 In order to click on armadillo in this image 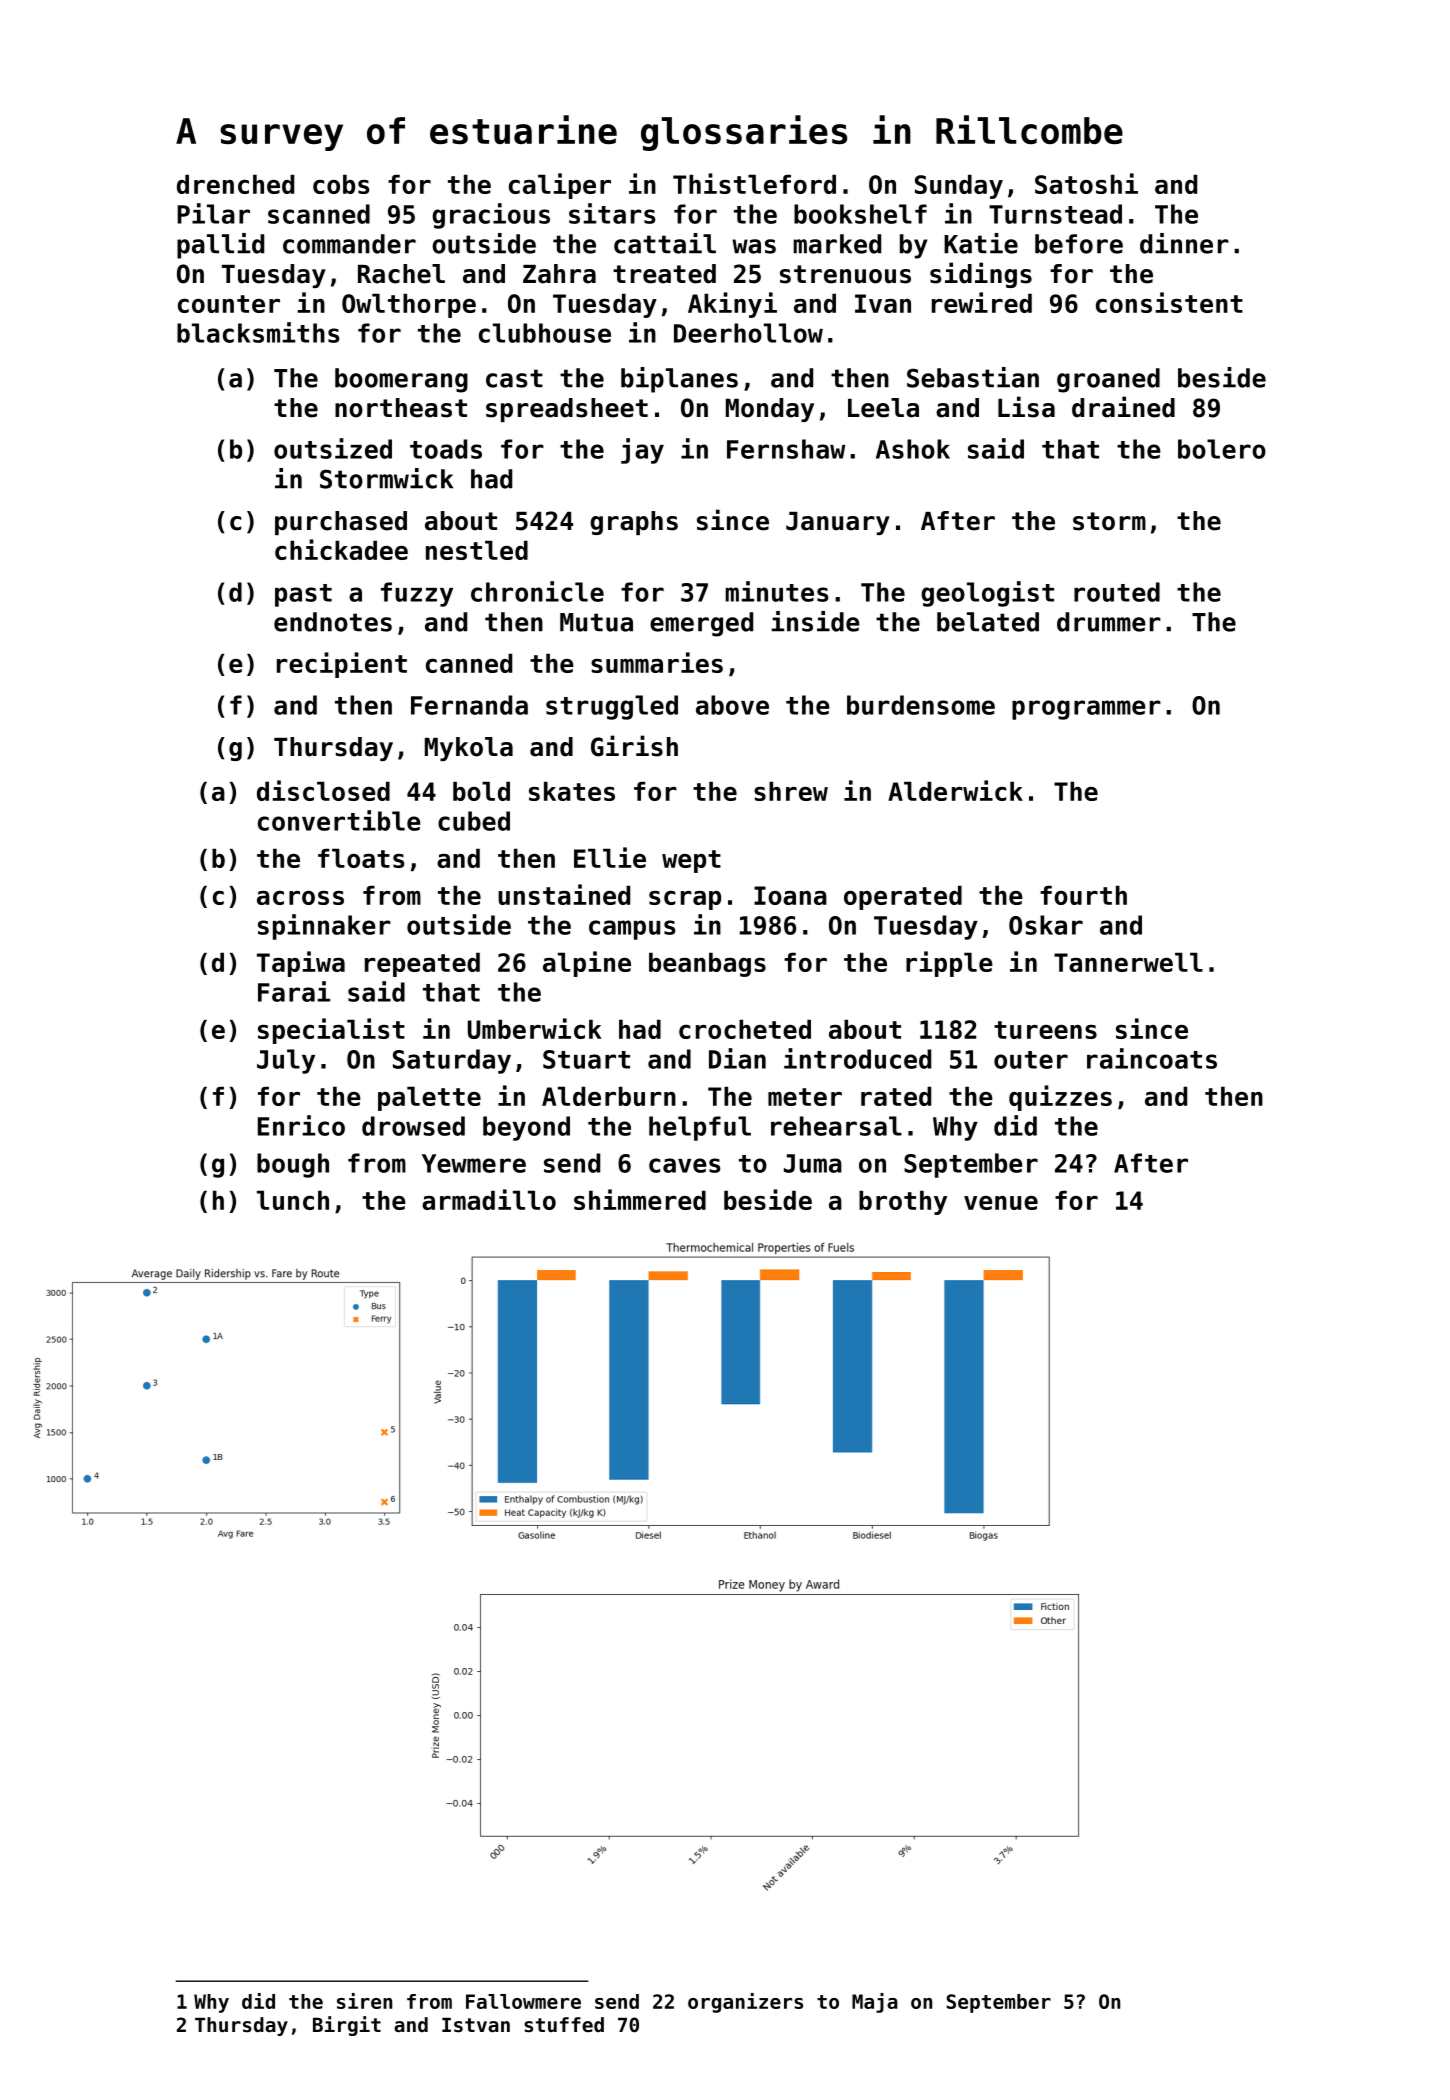, I will do `click(489, 1199)`.
